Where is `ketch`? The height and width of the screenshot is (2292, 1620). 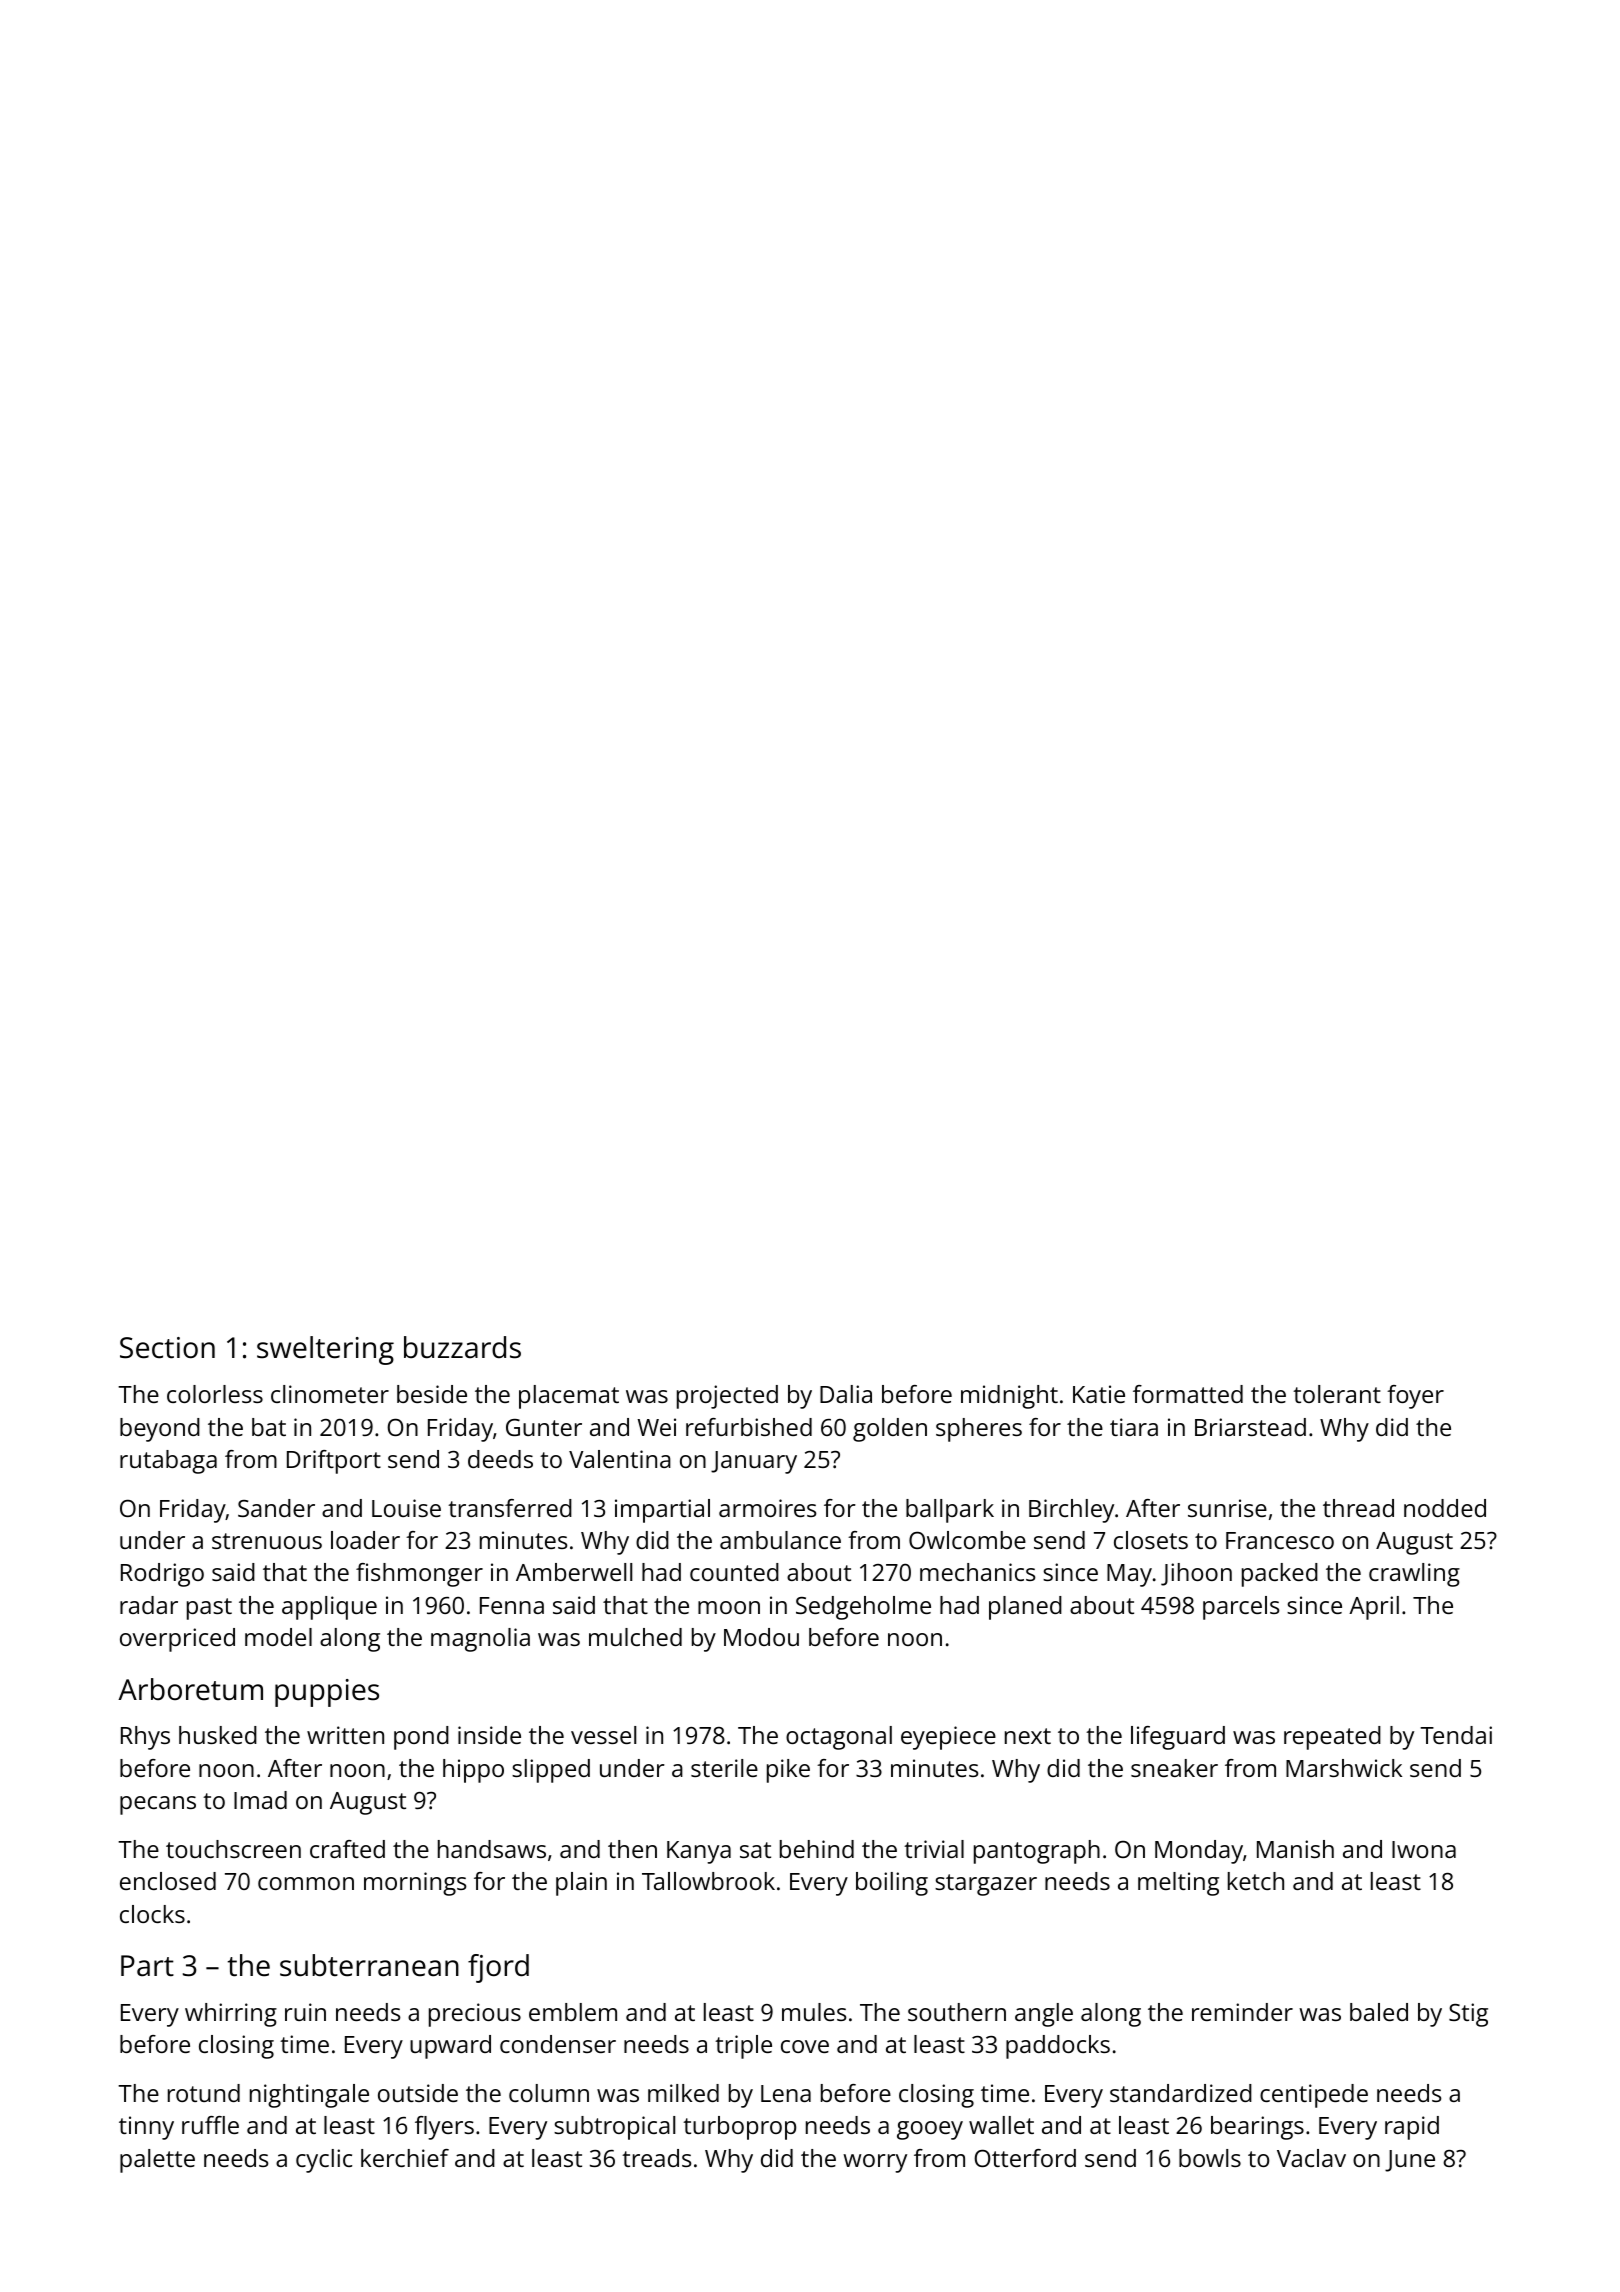
ketch is located at coordinates (1256, 1881).
